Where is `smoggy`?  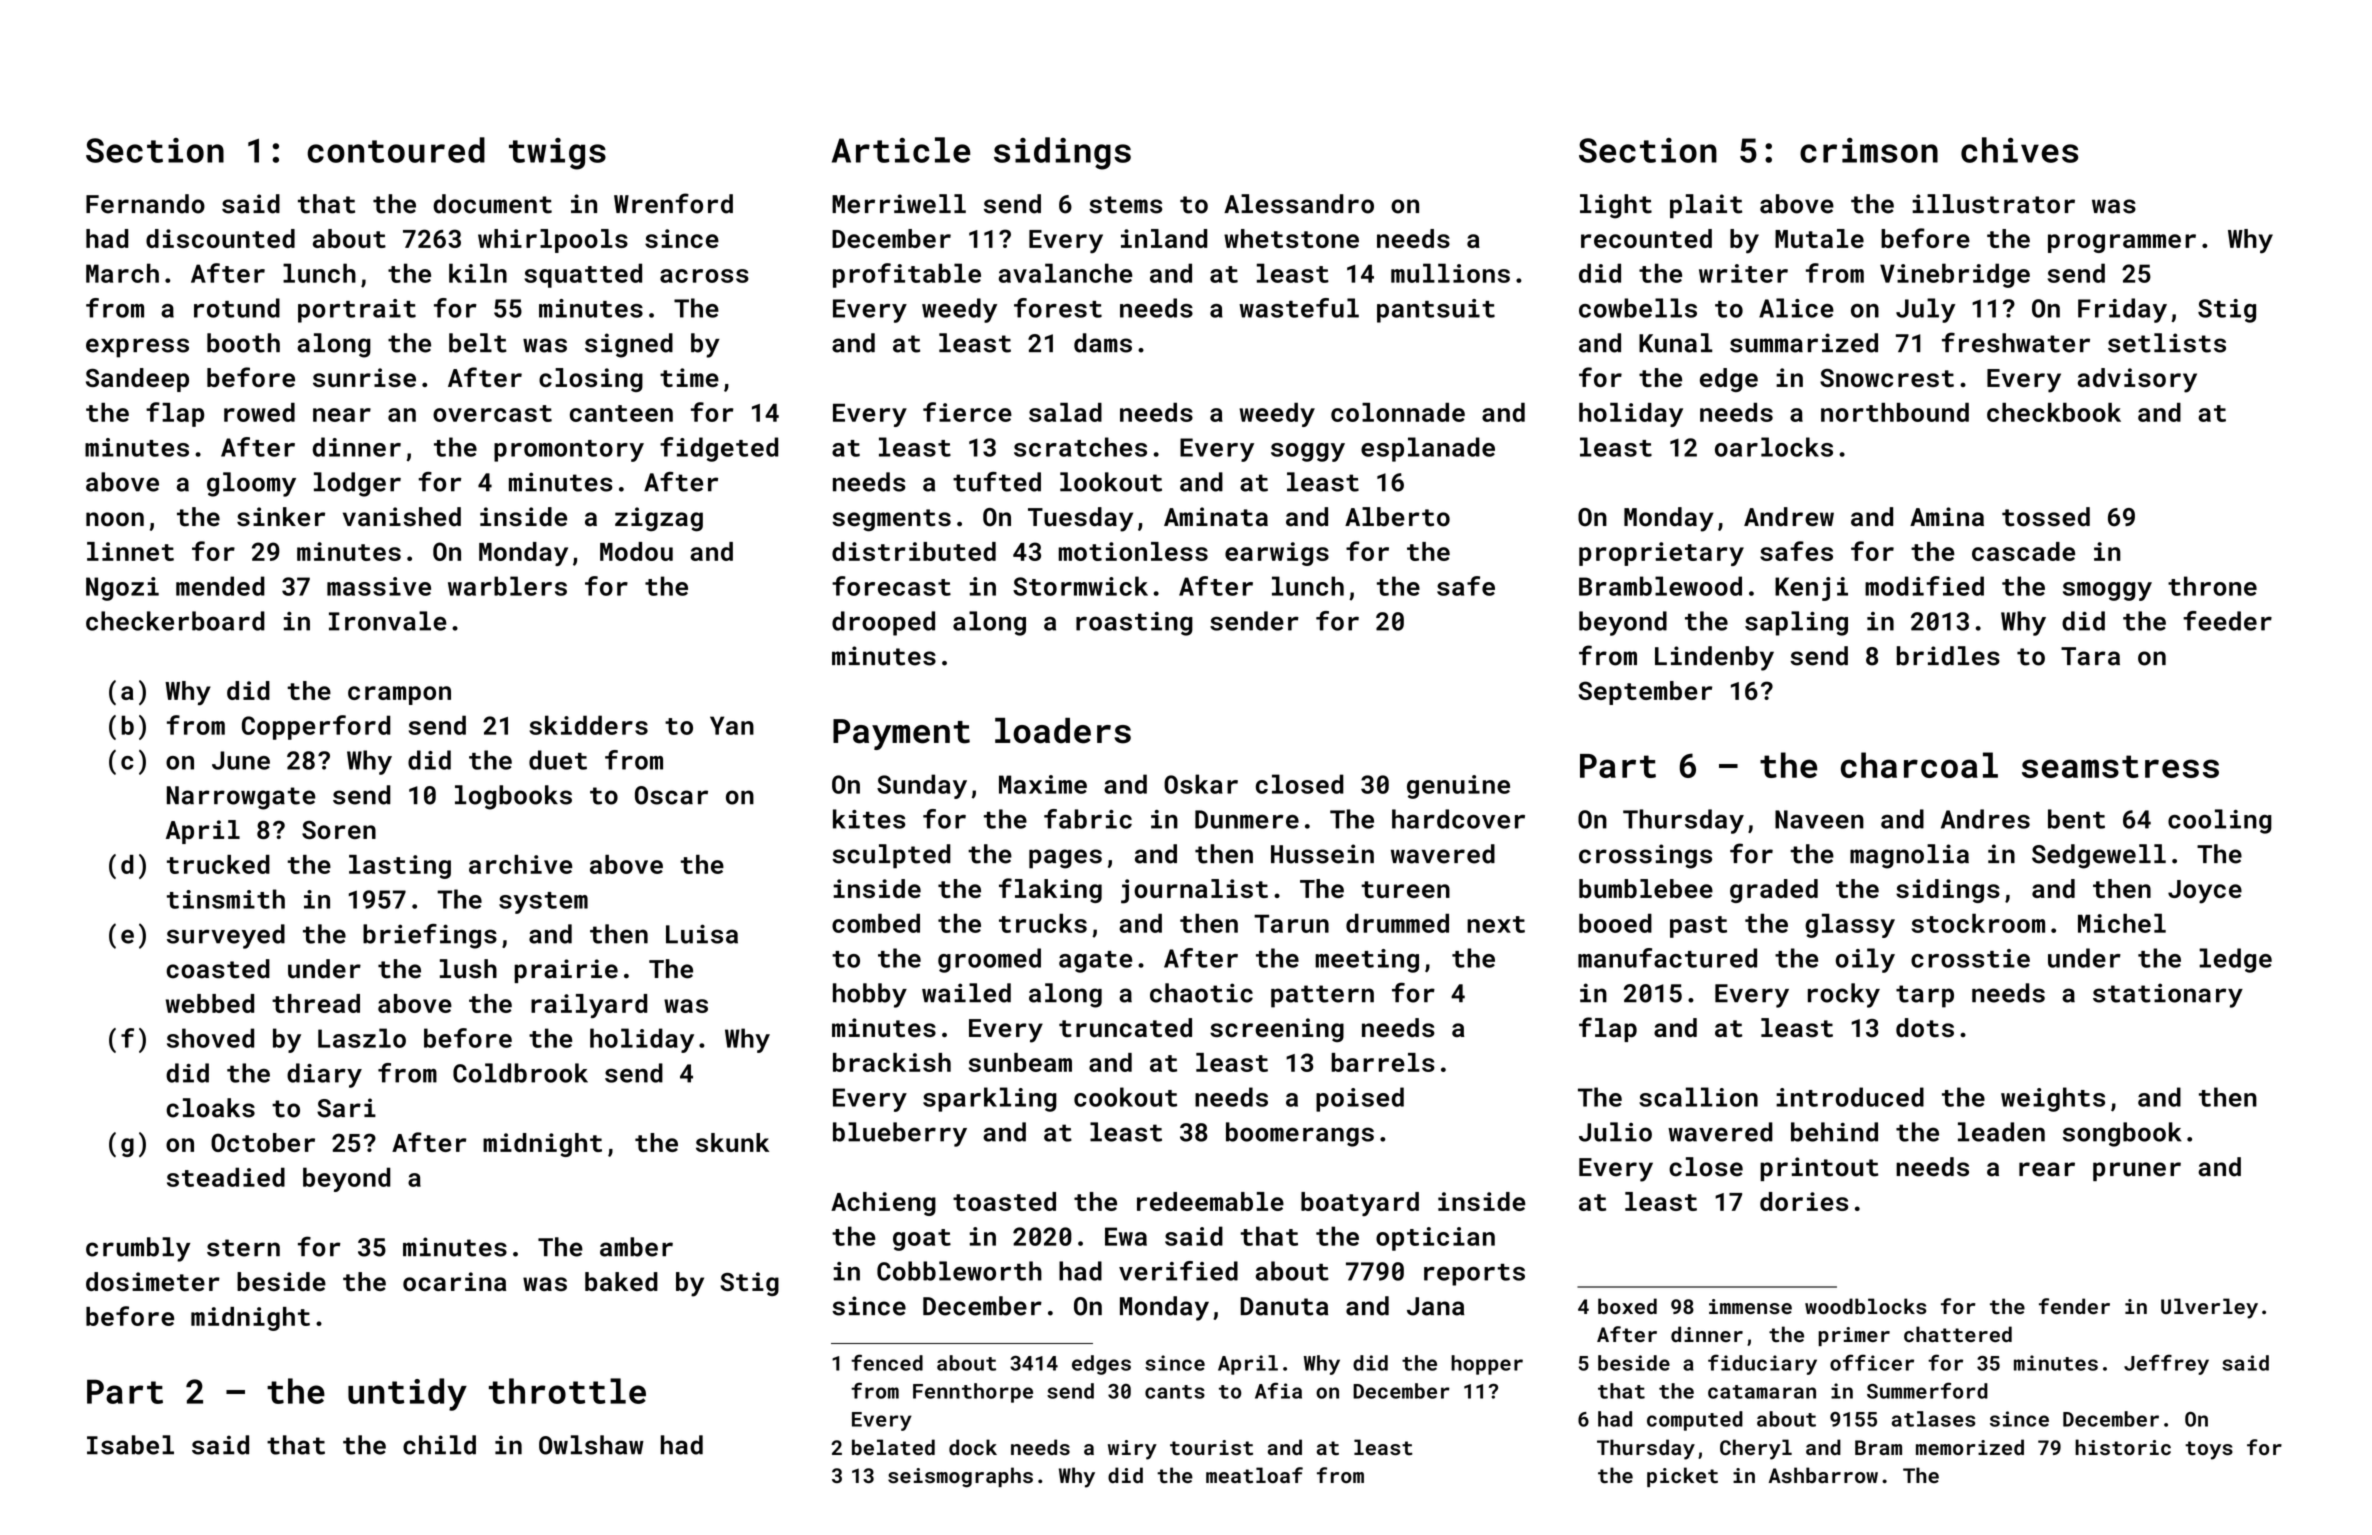 smoggy is located at coordinates (2107, 591).
